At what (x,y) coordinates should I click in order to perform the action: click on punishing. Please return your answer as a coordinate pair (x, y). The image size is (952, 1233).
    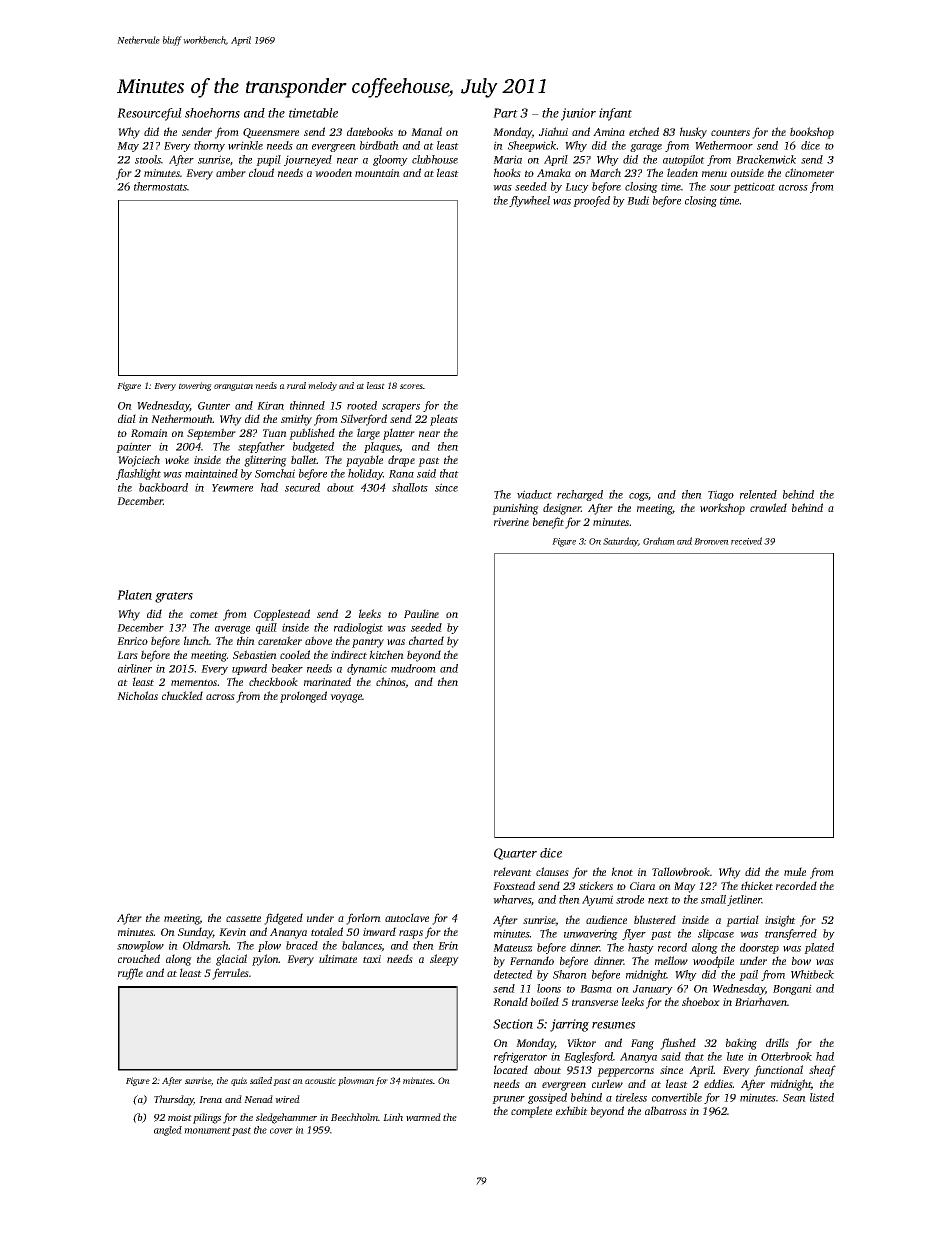
    Looking at the image, I should click on (515, 509).
